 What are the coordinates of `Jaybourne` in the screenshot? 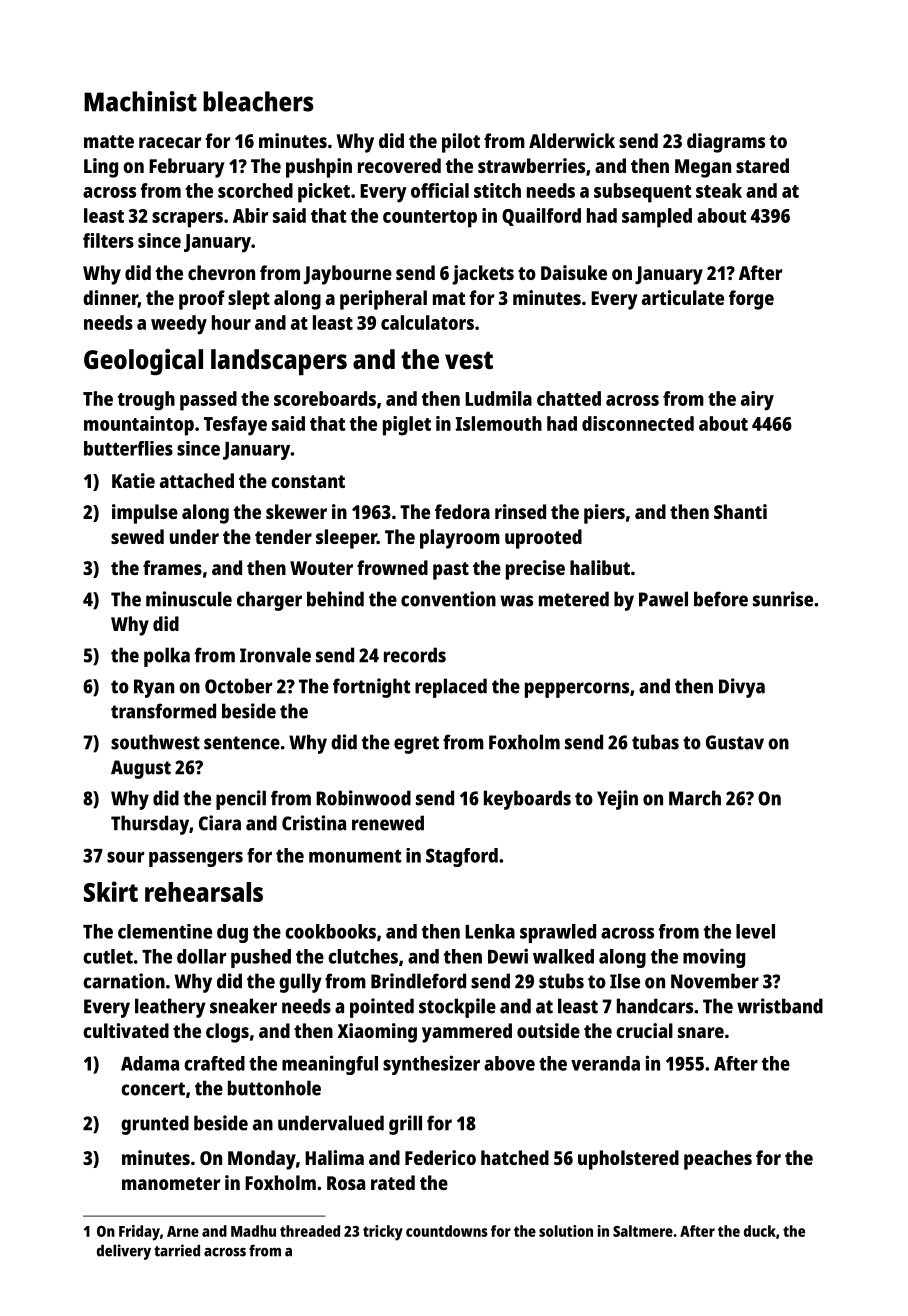 It's located at (347, 275).
